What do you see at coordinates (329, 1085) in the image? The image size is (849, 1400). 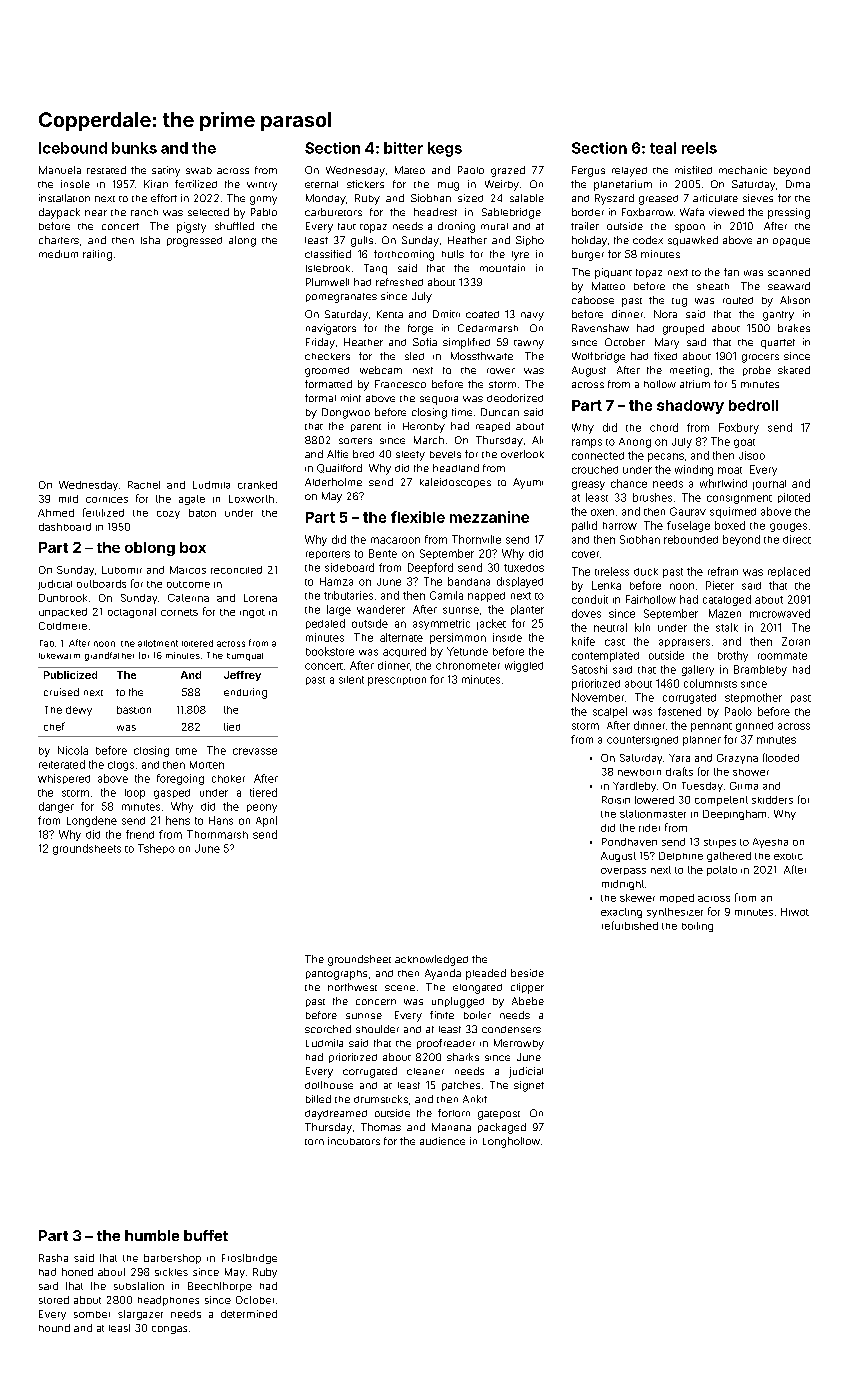 I see `dollhouse` at bounding box center [329, 1085].
